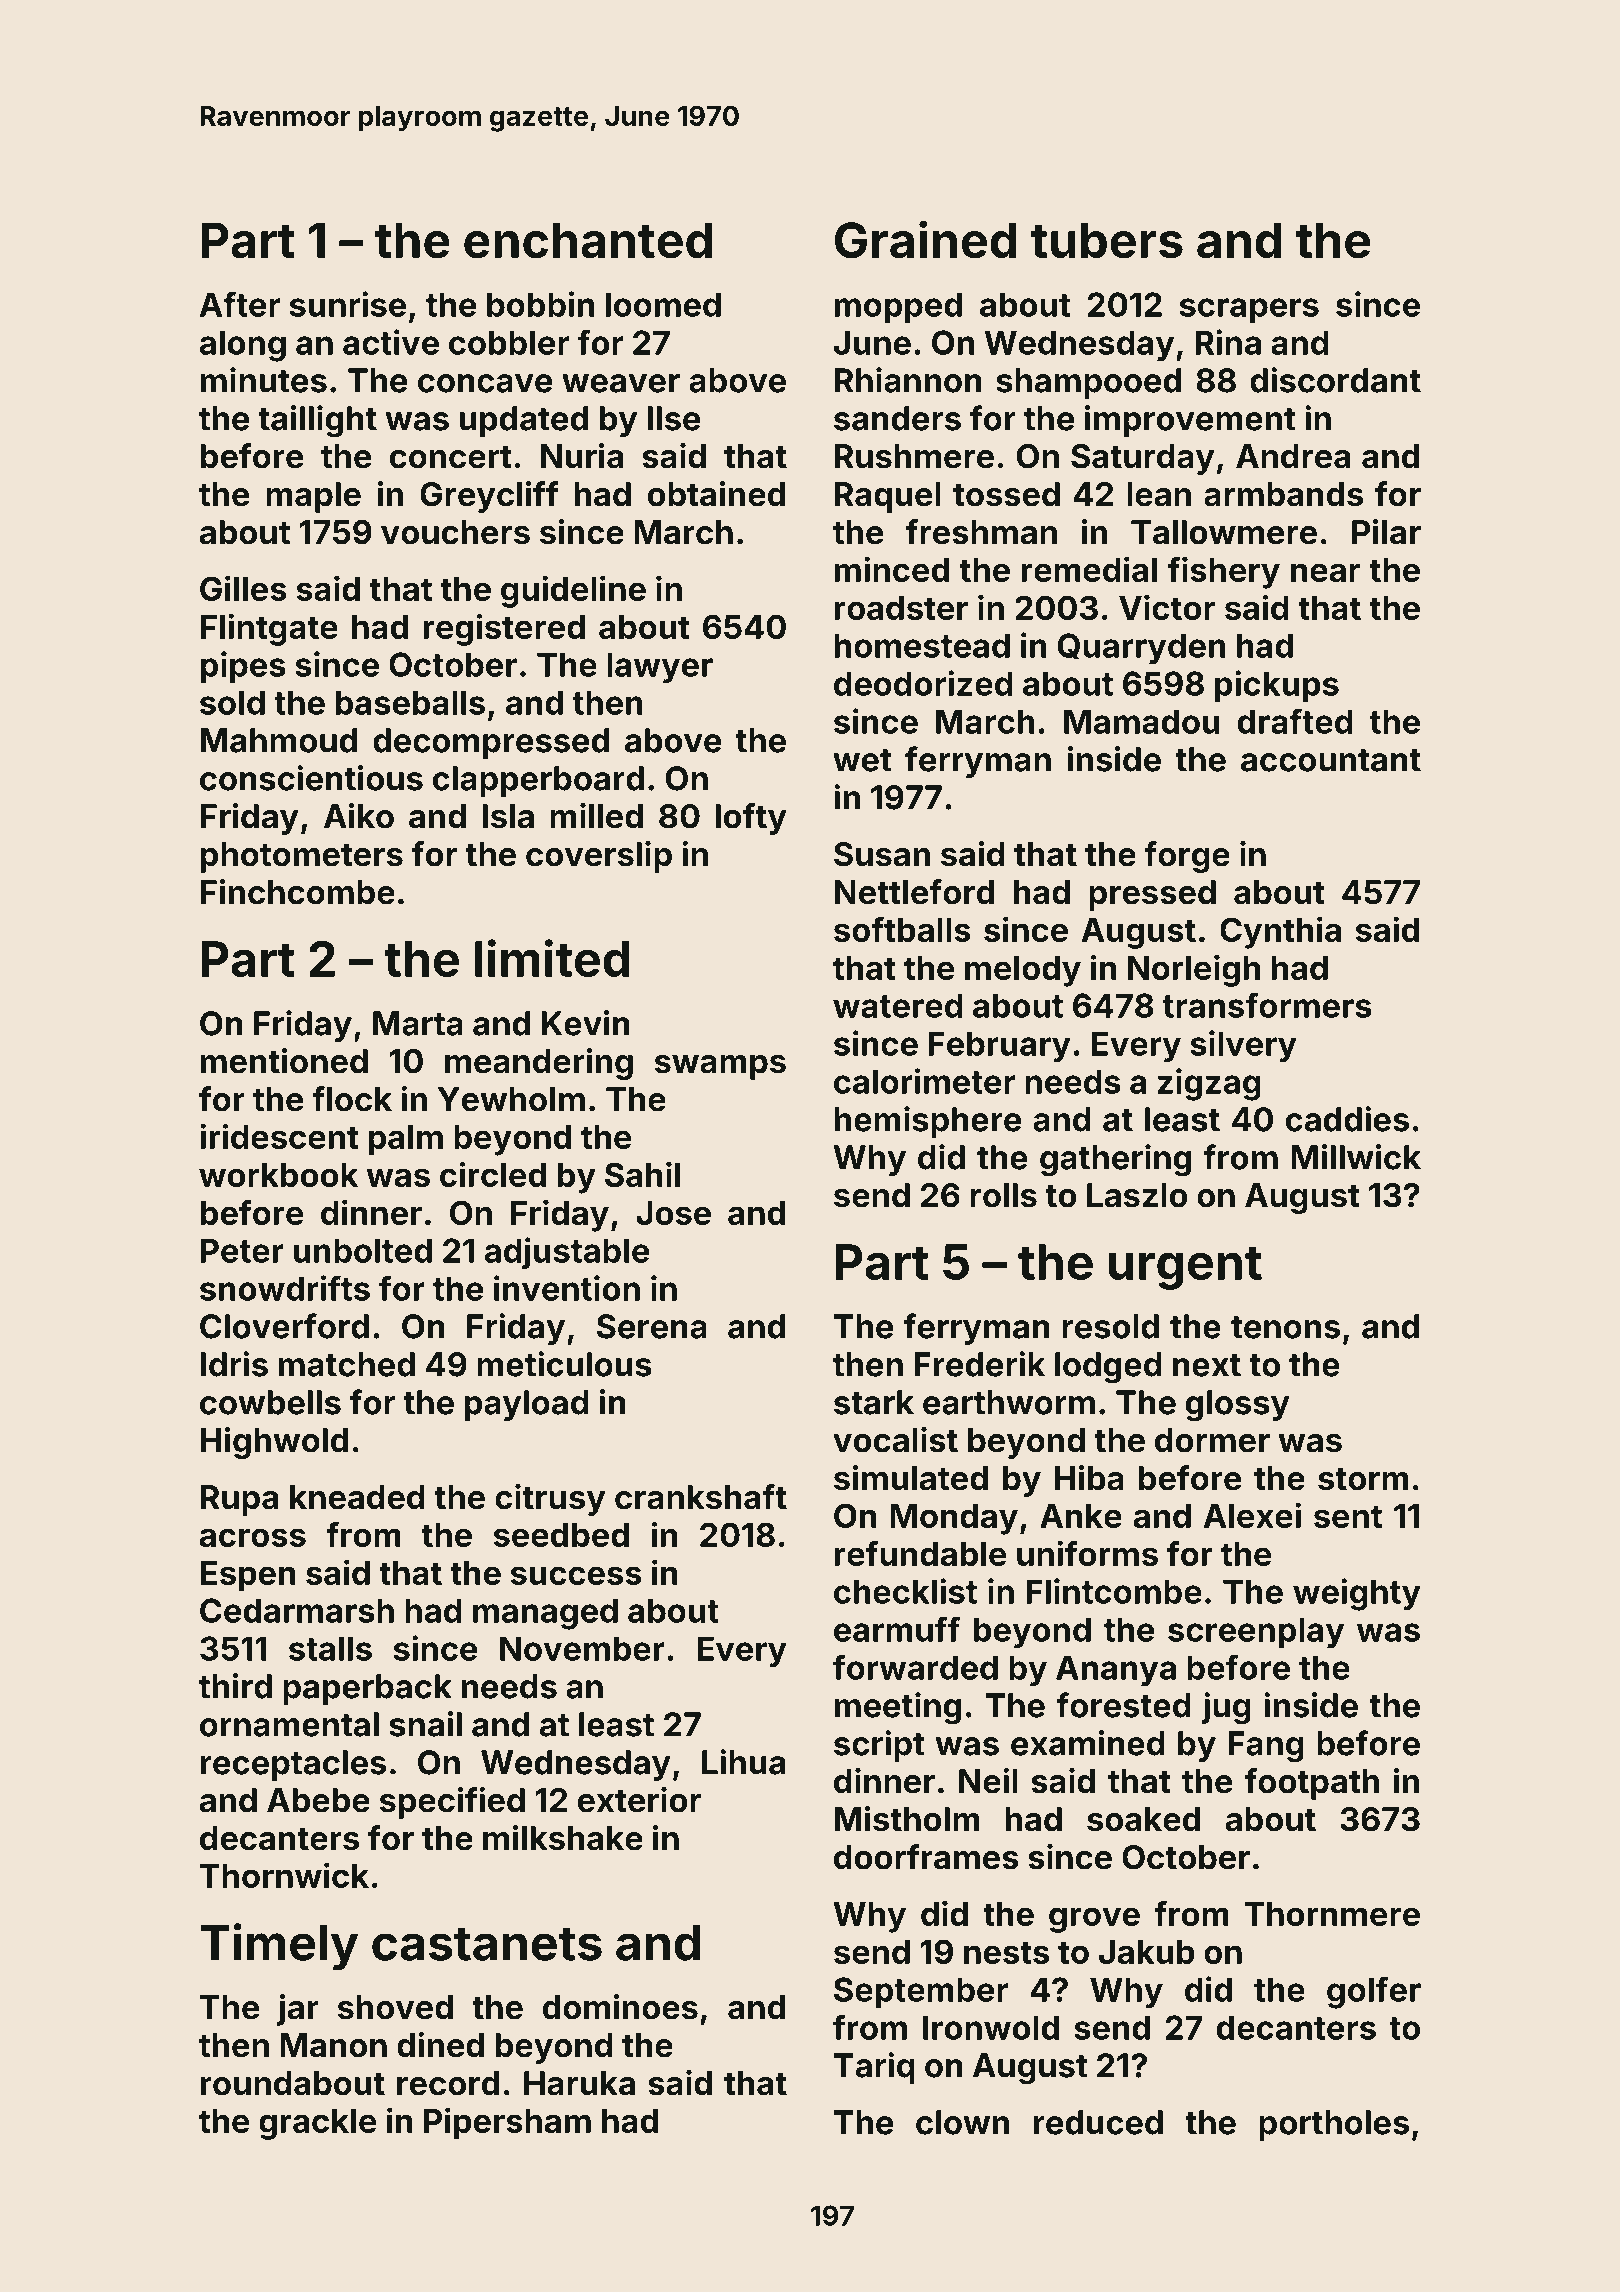 The height and width of the screenshot is (2292, 1620). I want to click on Serena, so click(652, 1326).
